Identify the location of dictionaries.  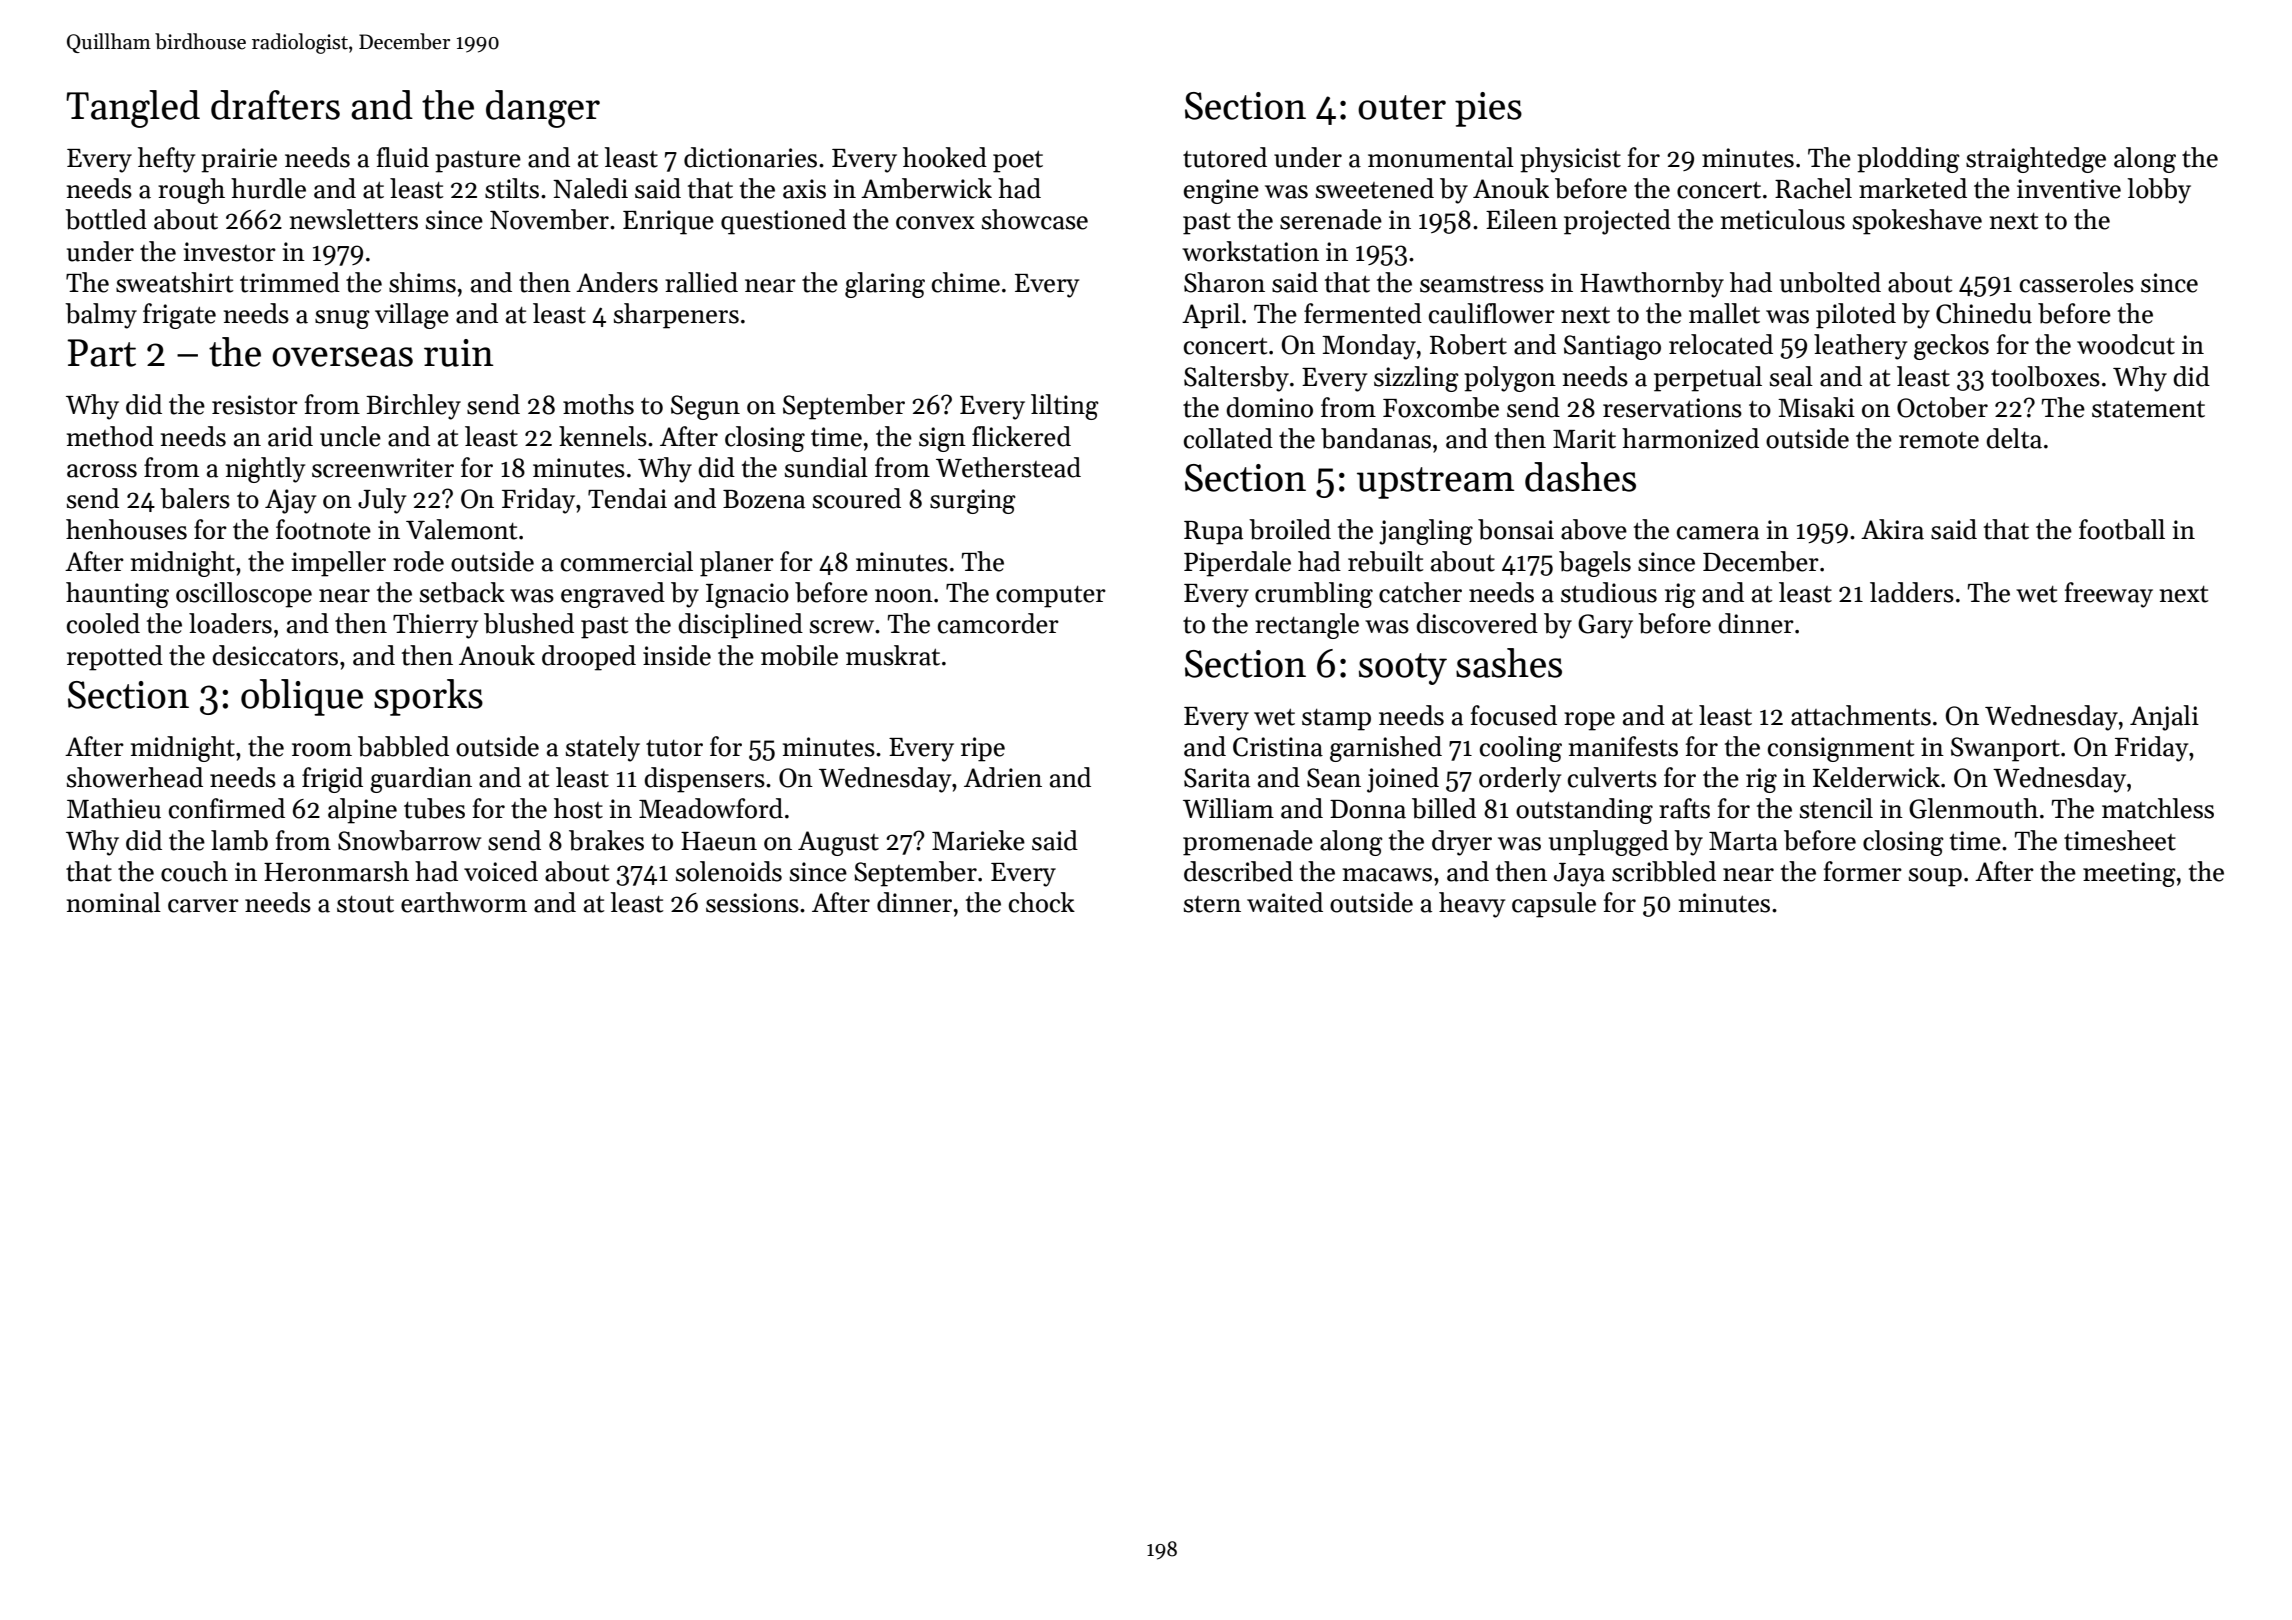
(750, 157).
